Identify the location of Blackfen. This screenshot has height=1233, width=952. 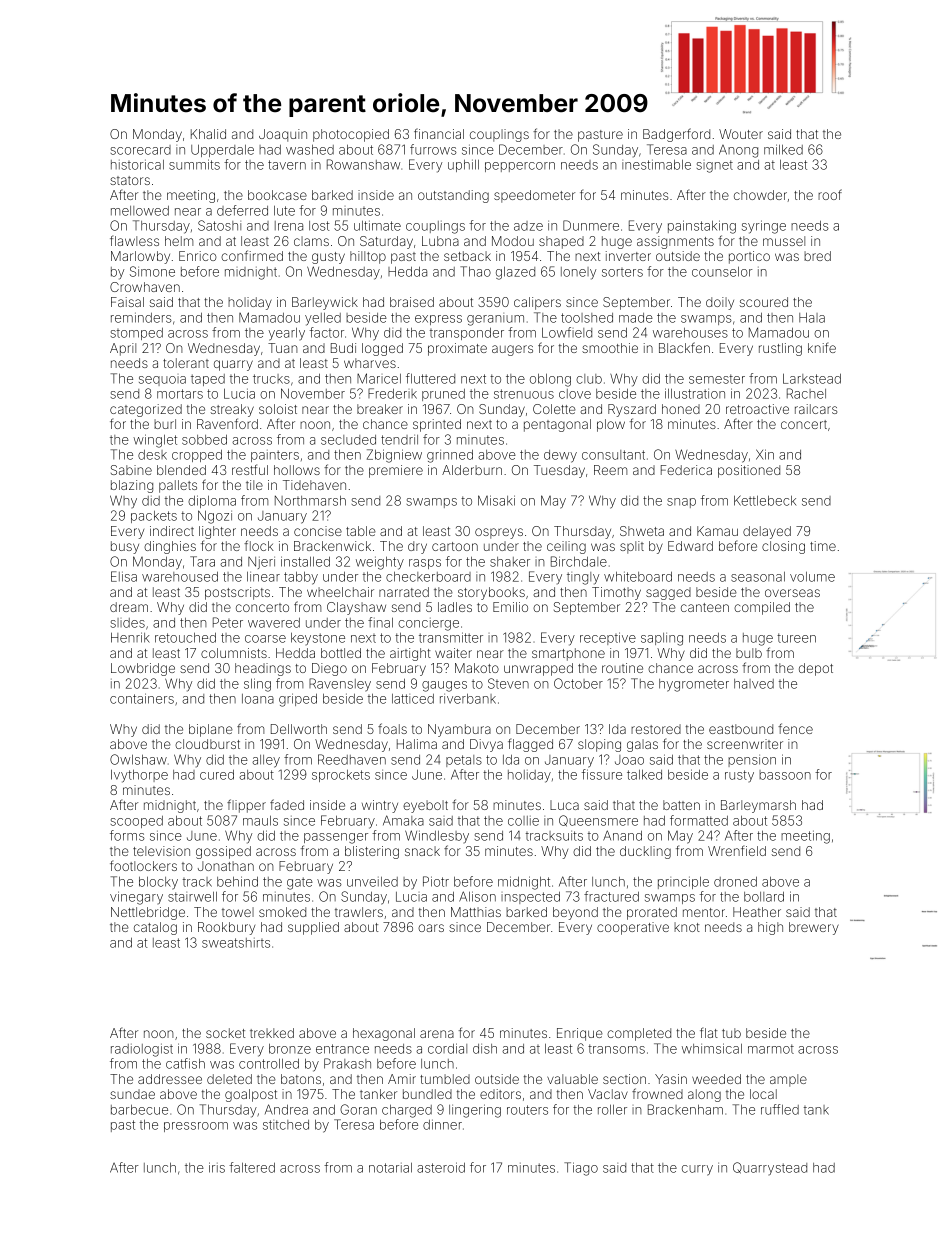
(684, 347).
